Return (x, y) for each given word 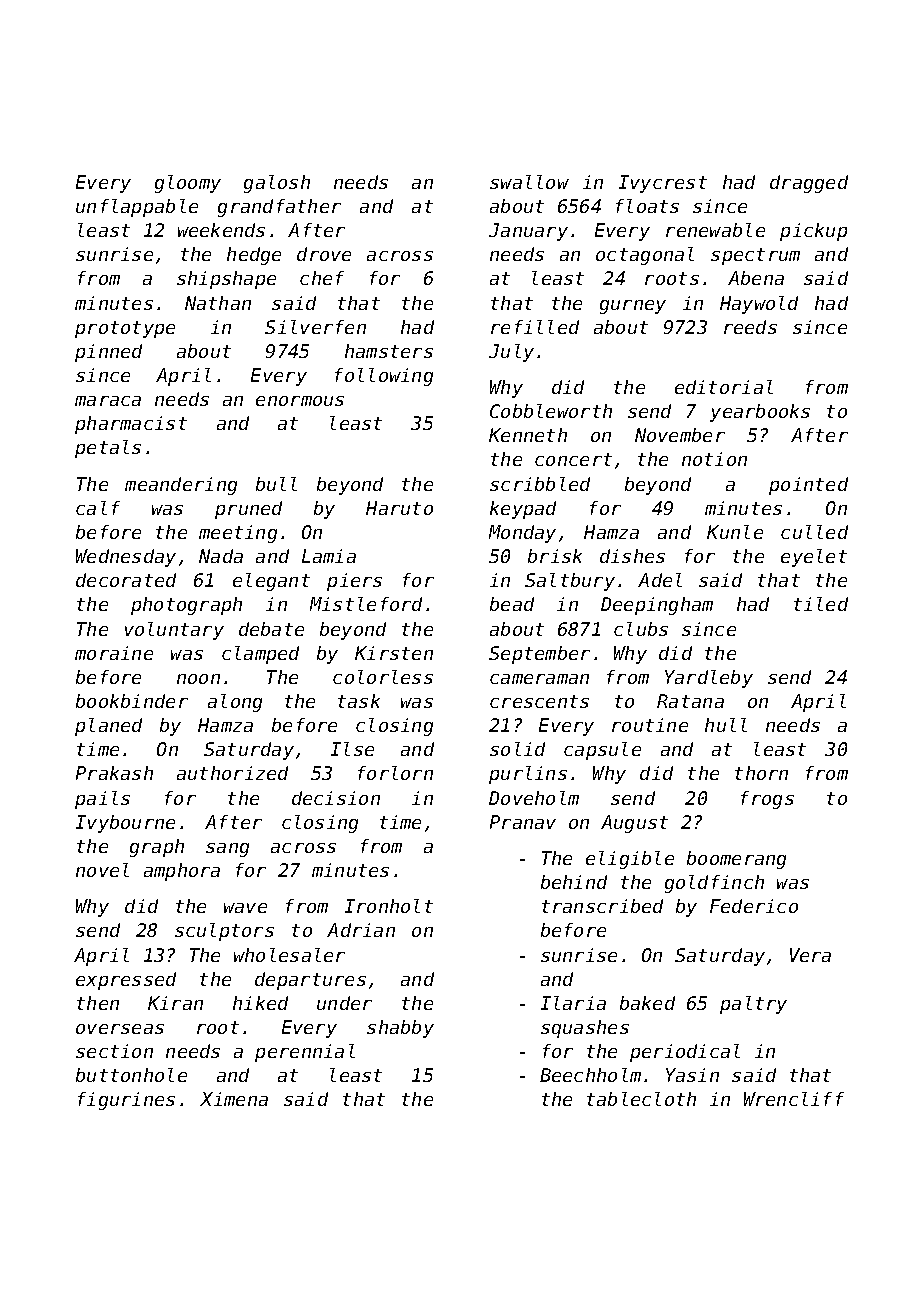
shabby (400, 1029)
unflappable (137, 208)
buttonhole (131, 1075)
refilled (535, 327)
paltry (753, 1005)
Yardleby (709, 679)
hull (726, 725)
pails (102, 800)
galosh (277, 184)
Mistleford (366, 604)
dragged (809, 184)
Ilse (352, 749)
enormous (300, 401)
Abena (756, 278)
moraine (114, 653)
